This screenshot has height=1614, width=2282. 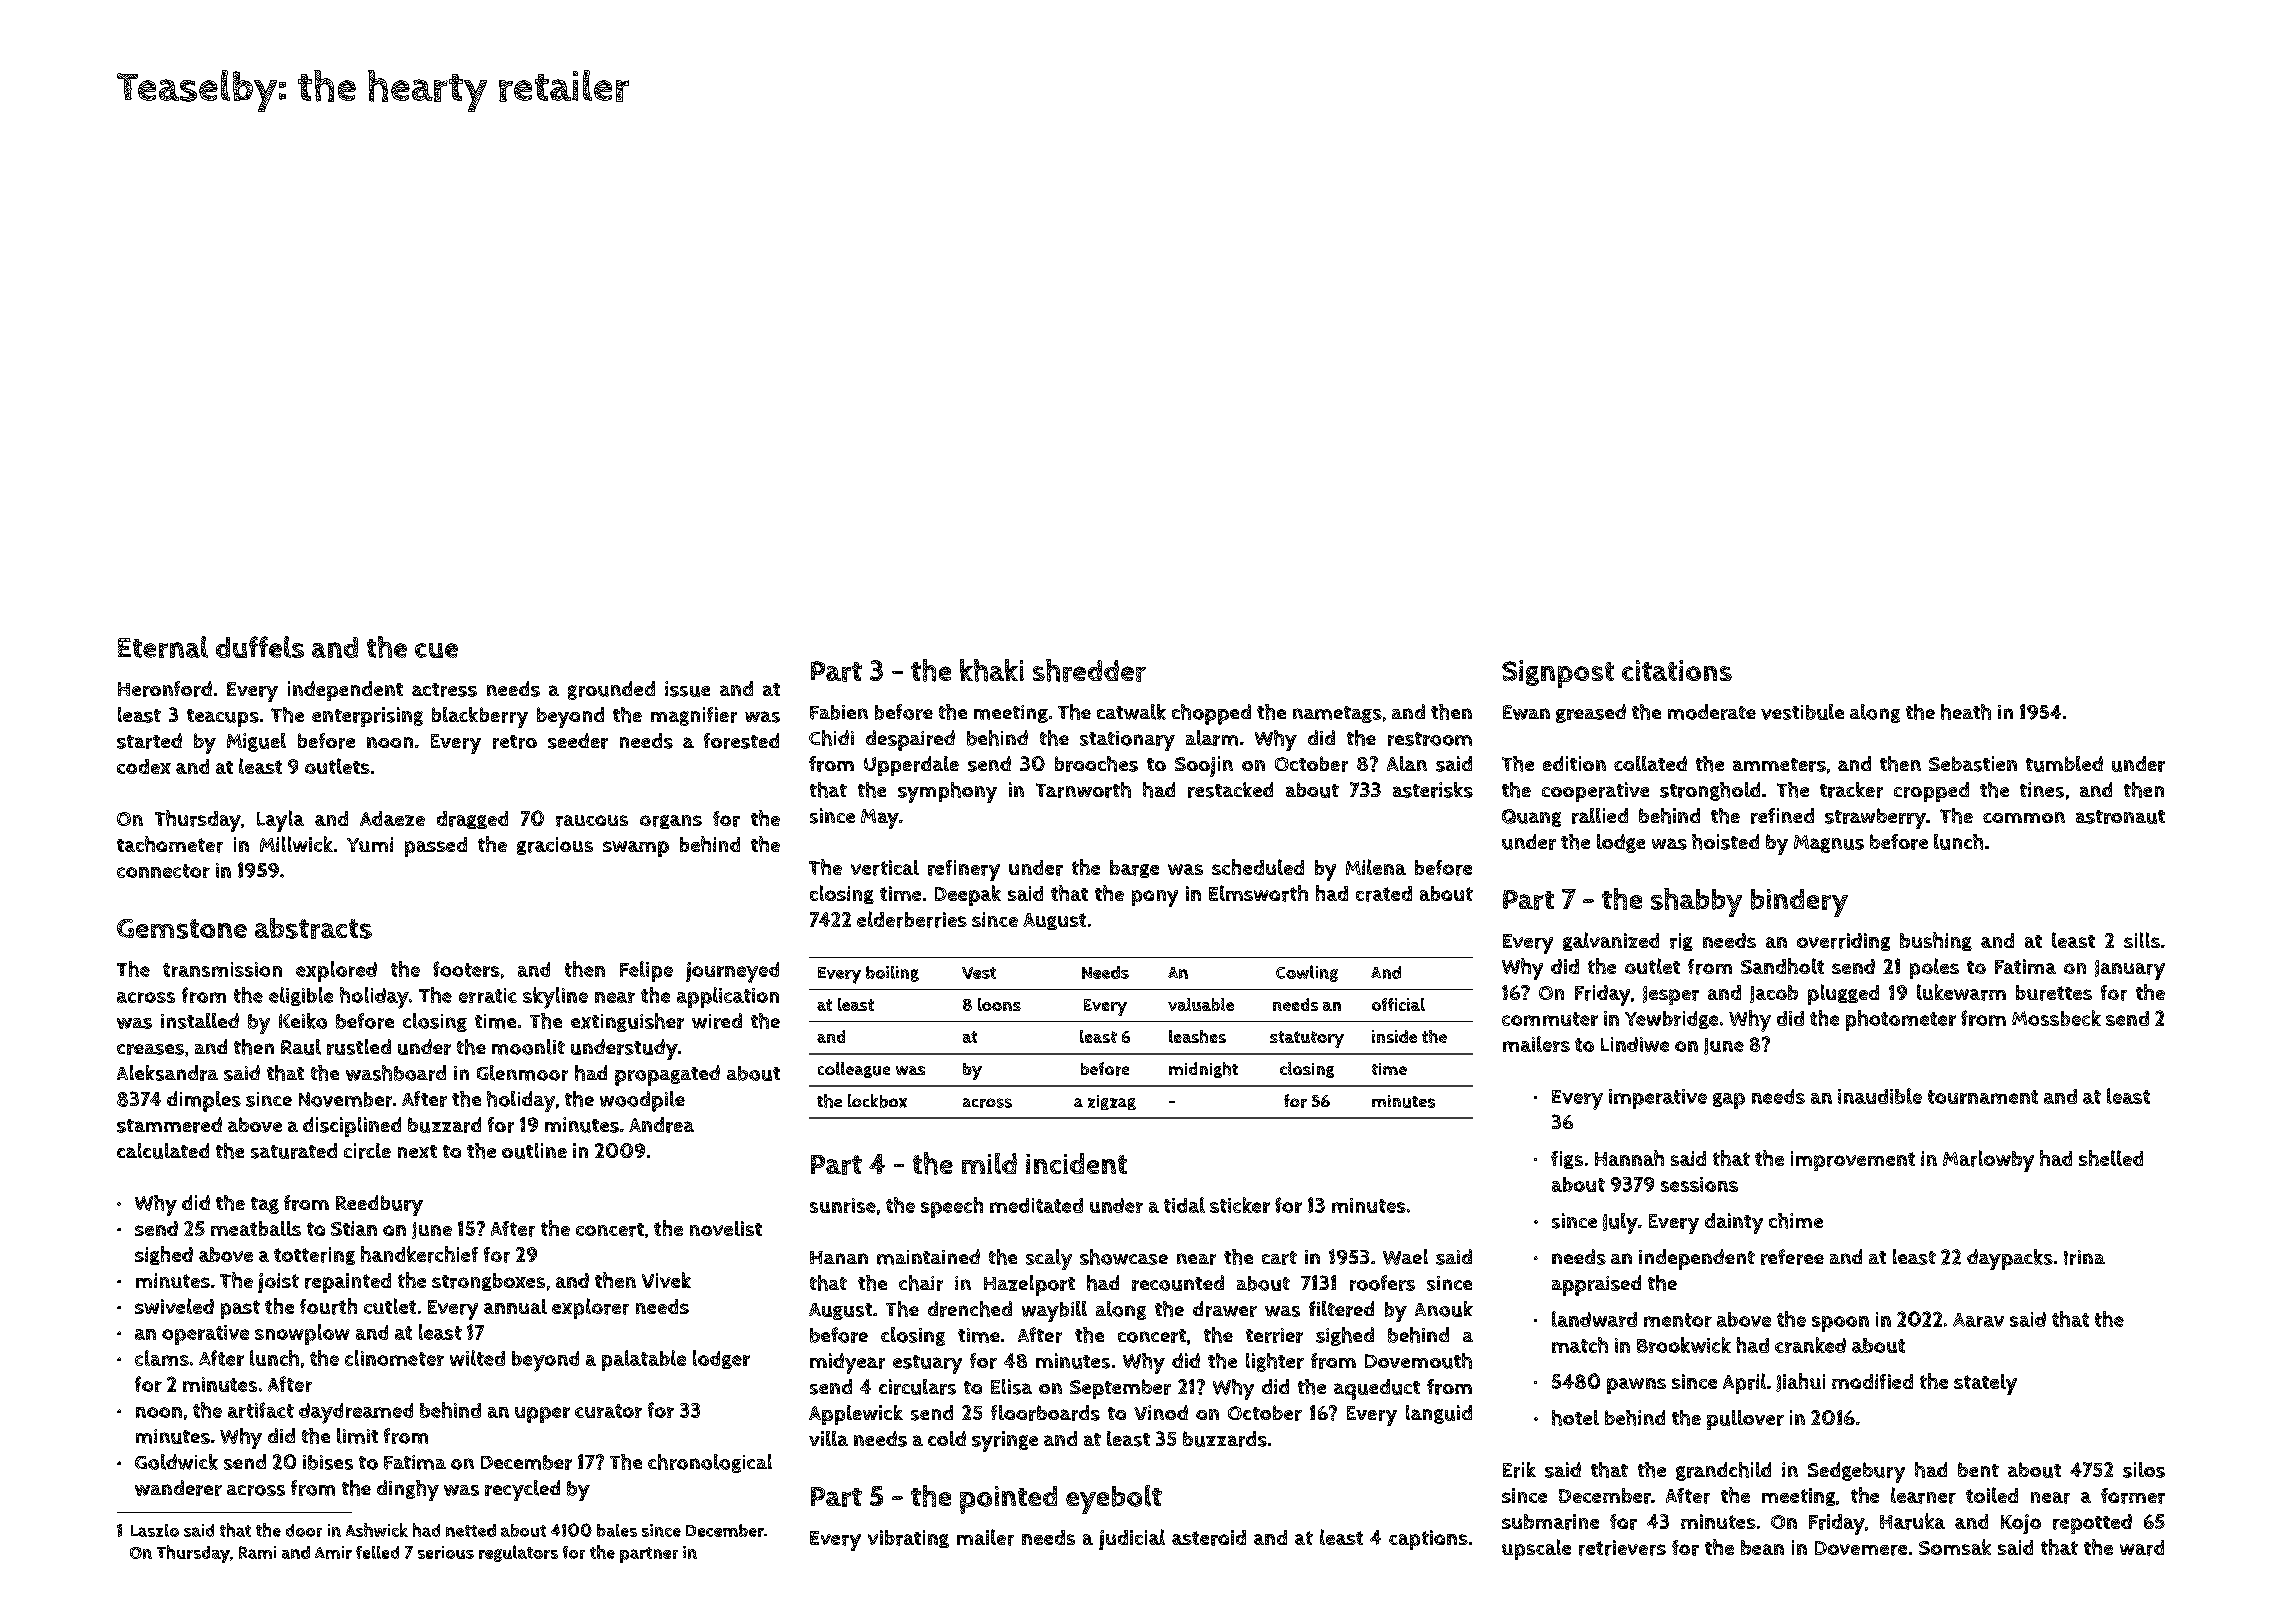 I want to click on Jacob, so click(x=1774, y=994).
